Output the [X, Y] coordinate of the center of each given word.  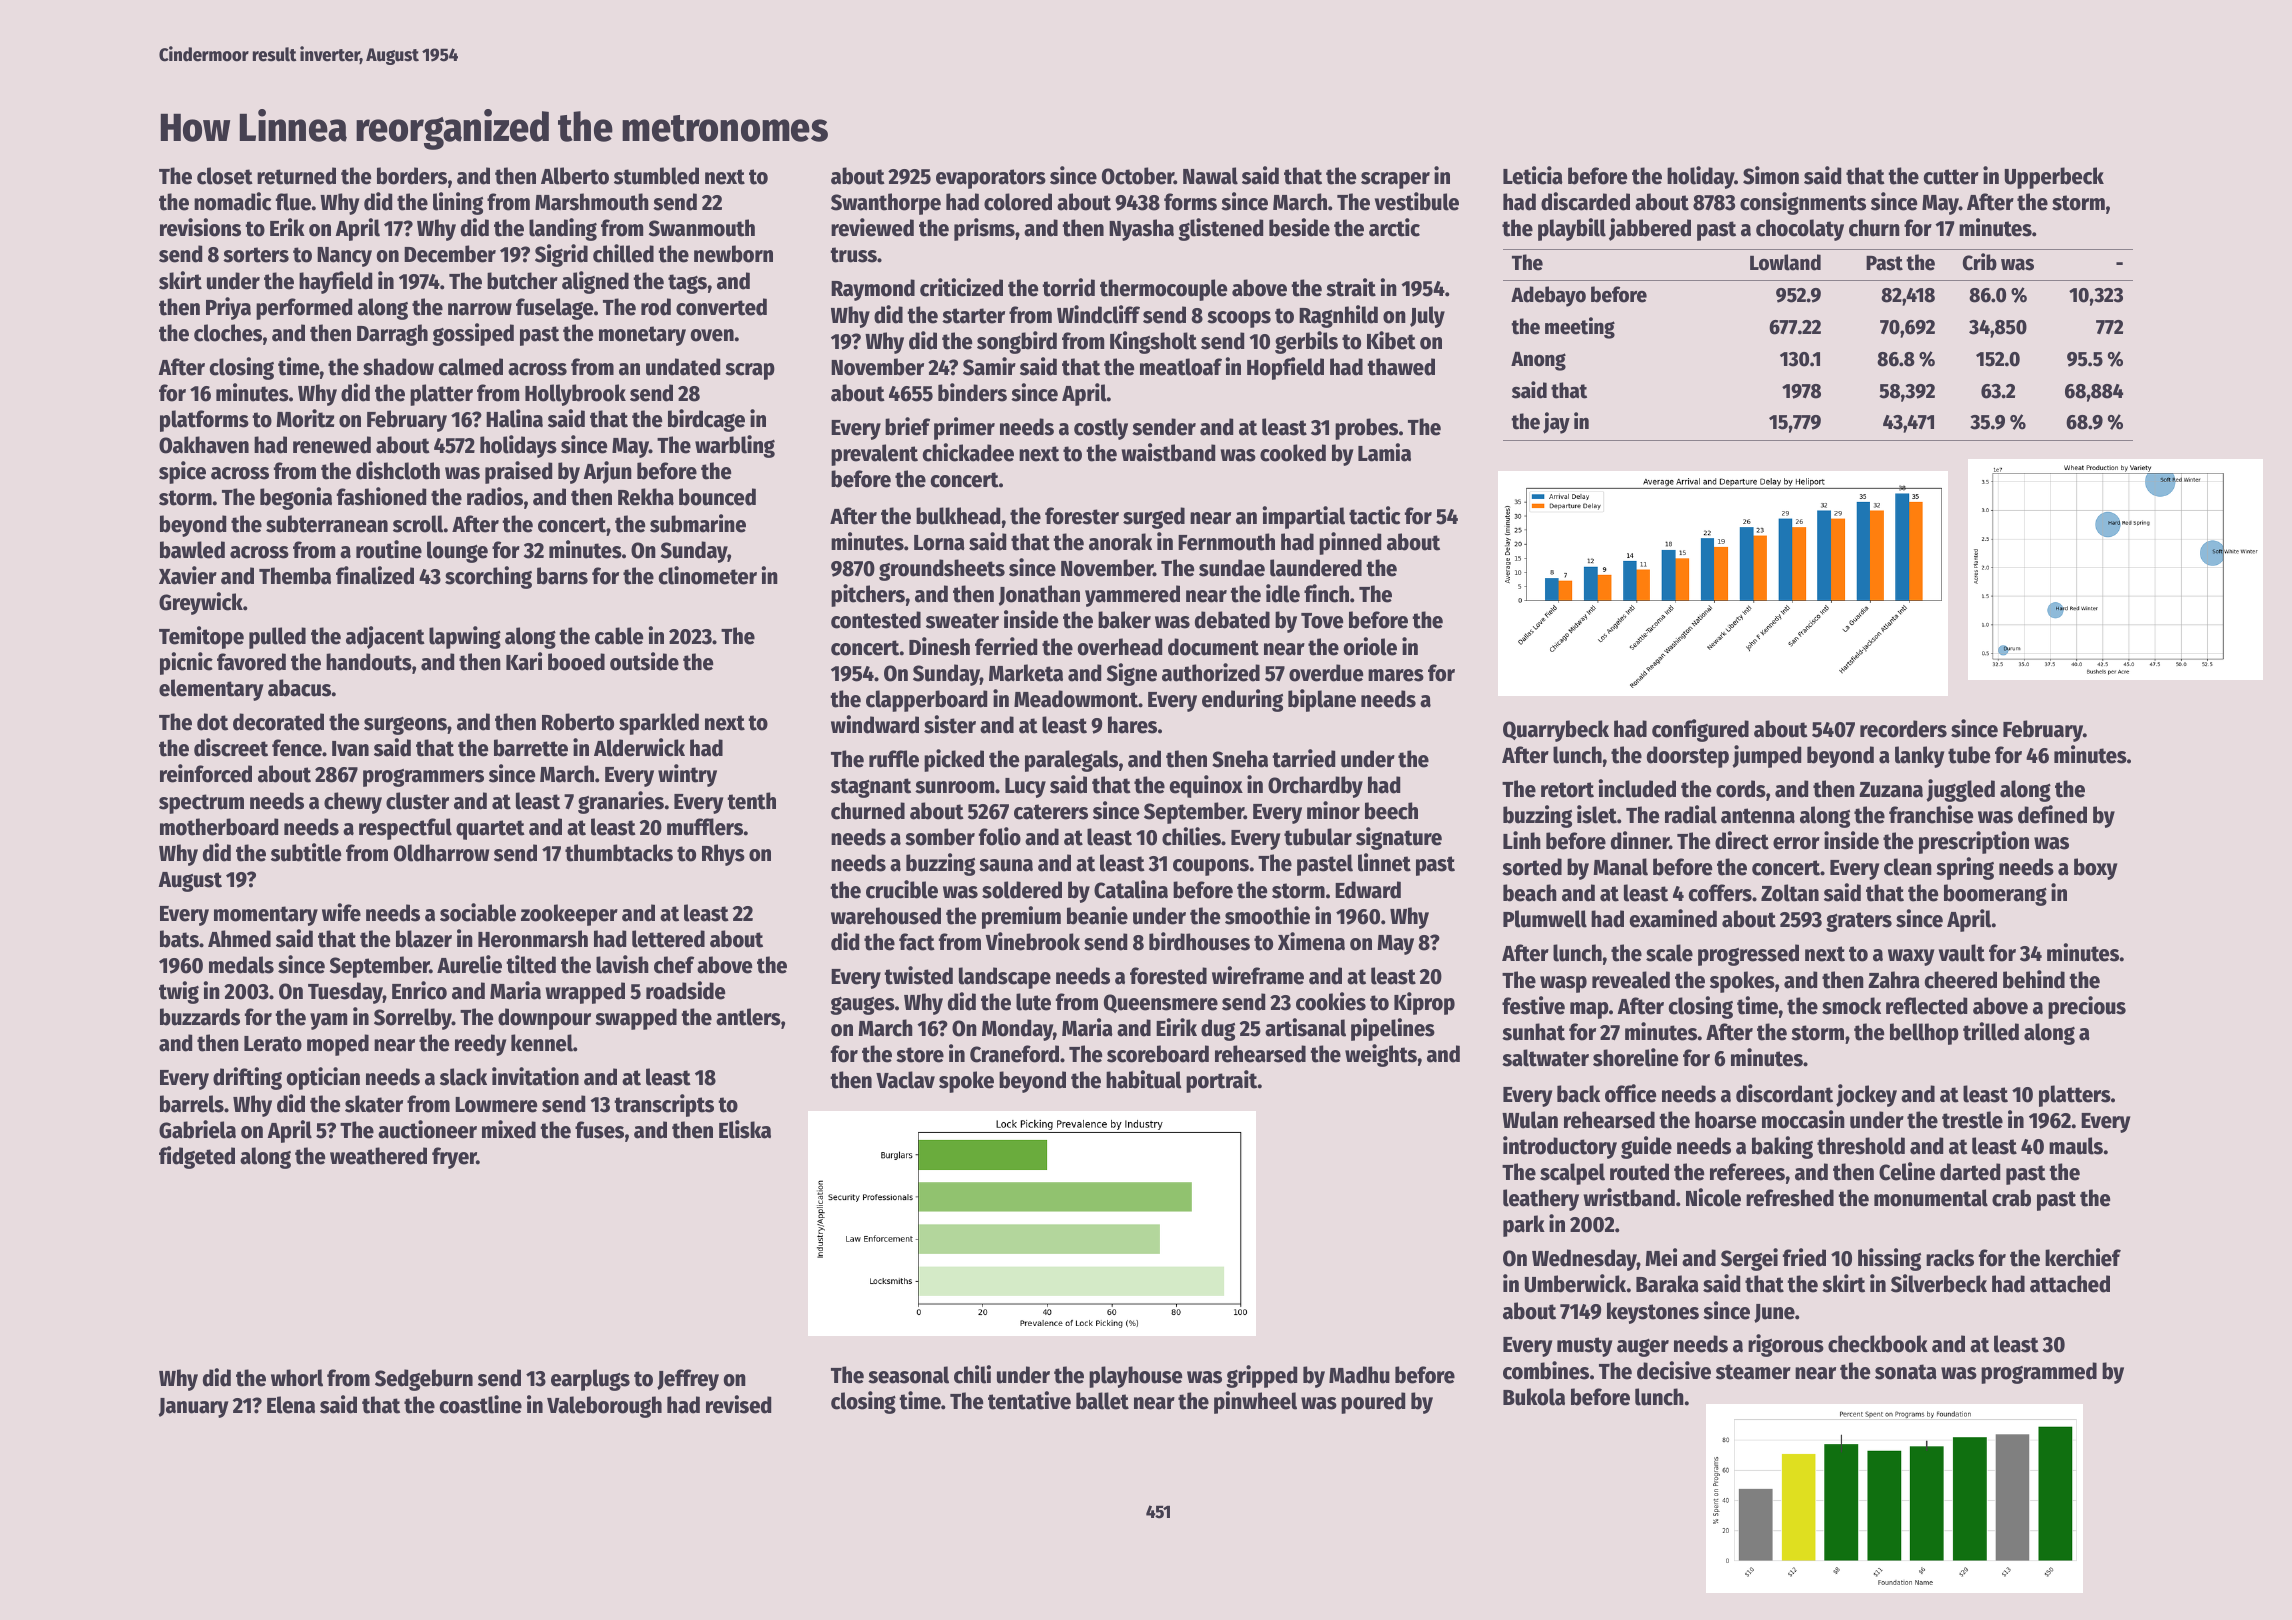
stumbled [656, 176]
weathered [378, 1156]
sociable [478, 912]
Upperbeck [2054, 178]
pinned [1350, 543]
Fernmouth [1226, 542]
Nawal [1210, 176]
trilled [1991, 1031]
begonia [296, 498]
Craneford [1014, 1054]
